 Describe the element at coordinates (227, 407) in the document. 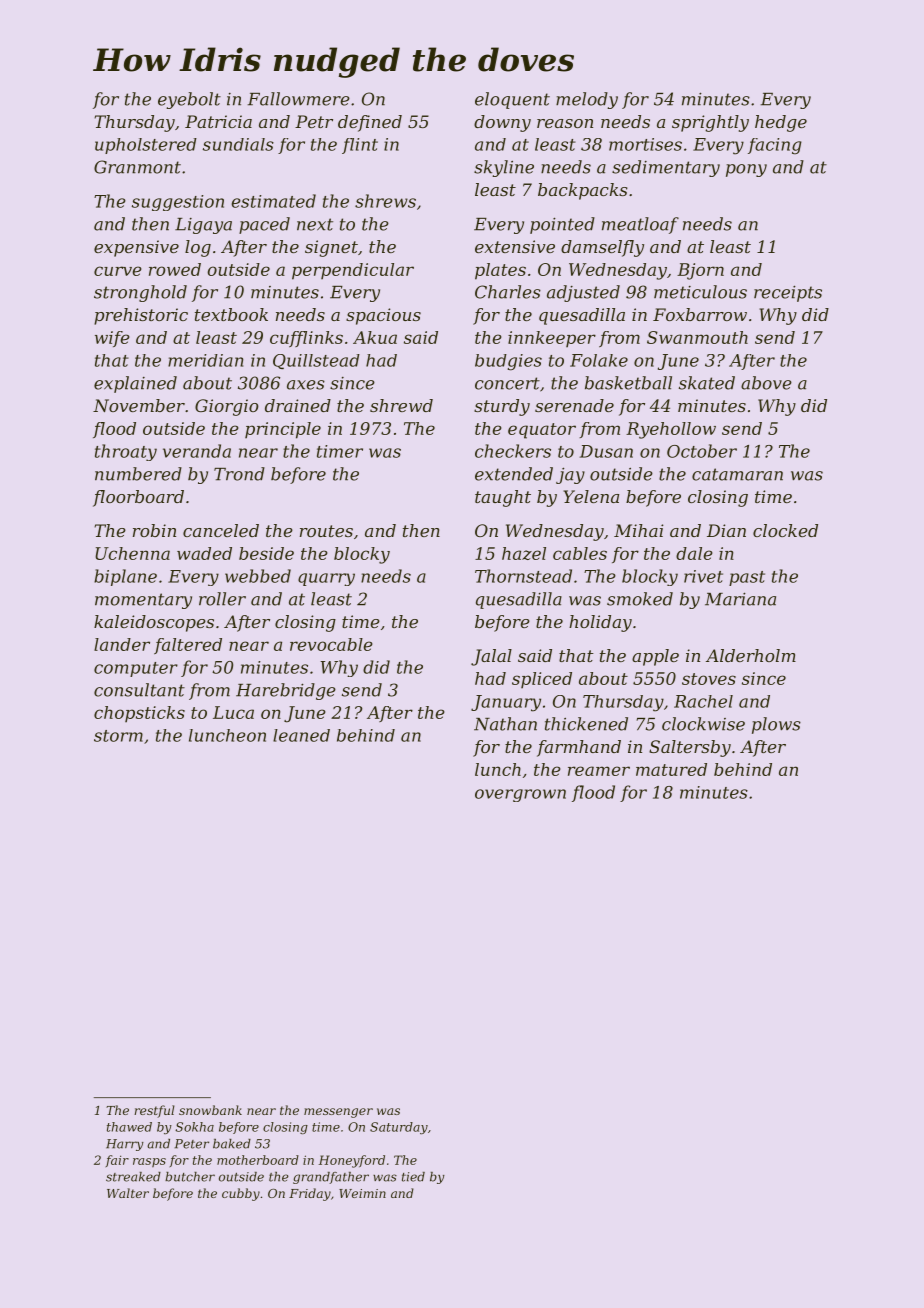

I see `Giorgio` at that location.
